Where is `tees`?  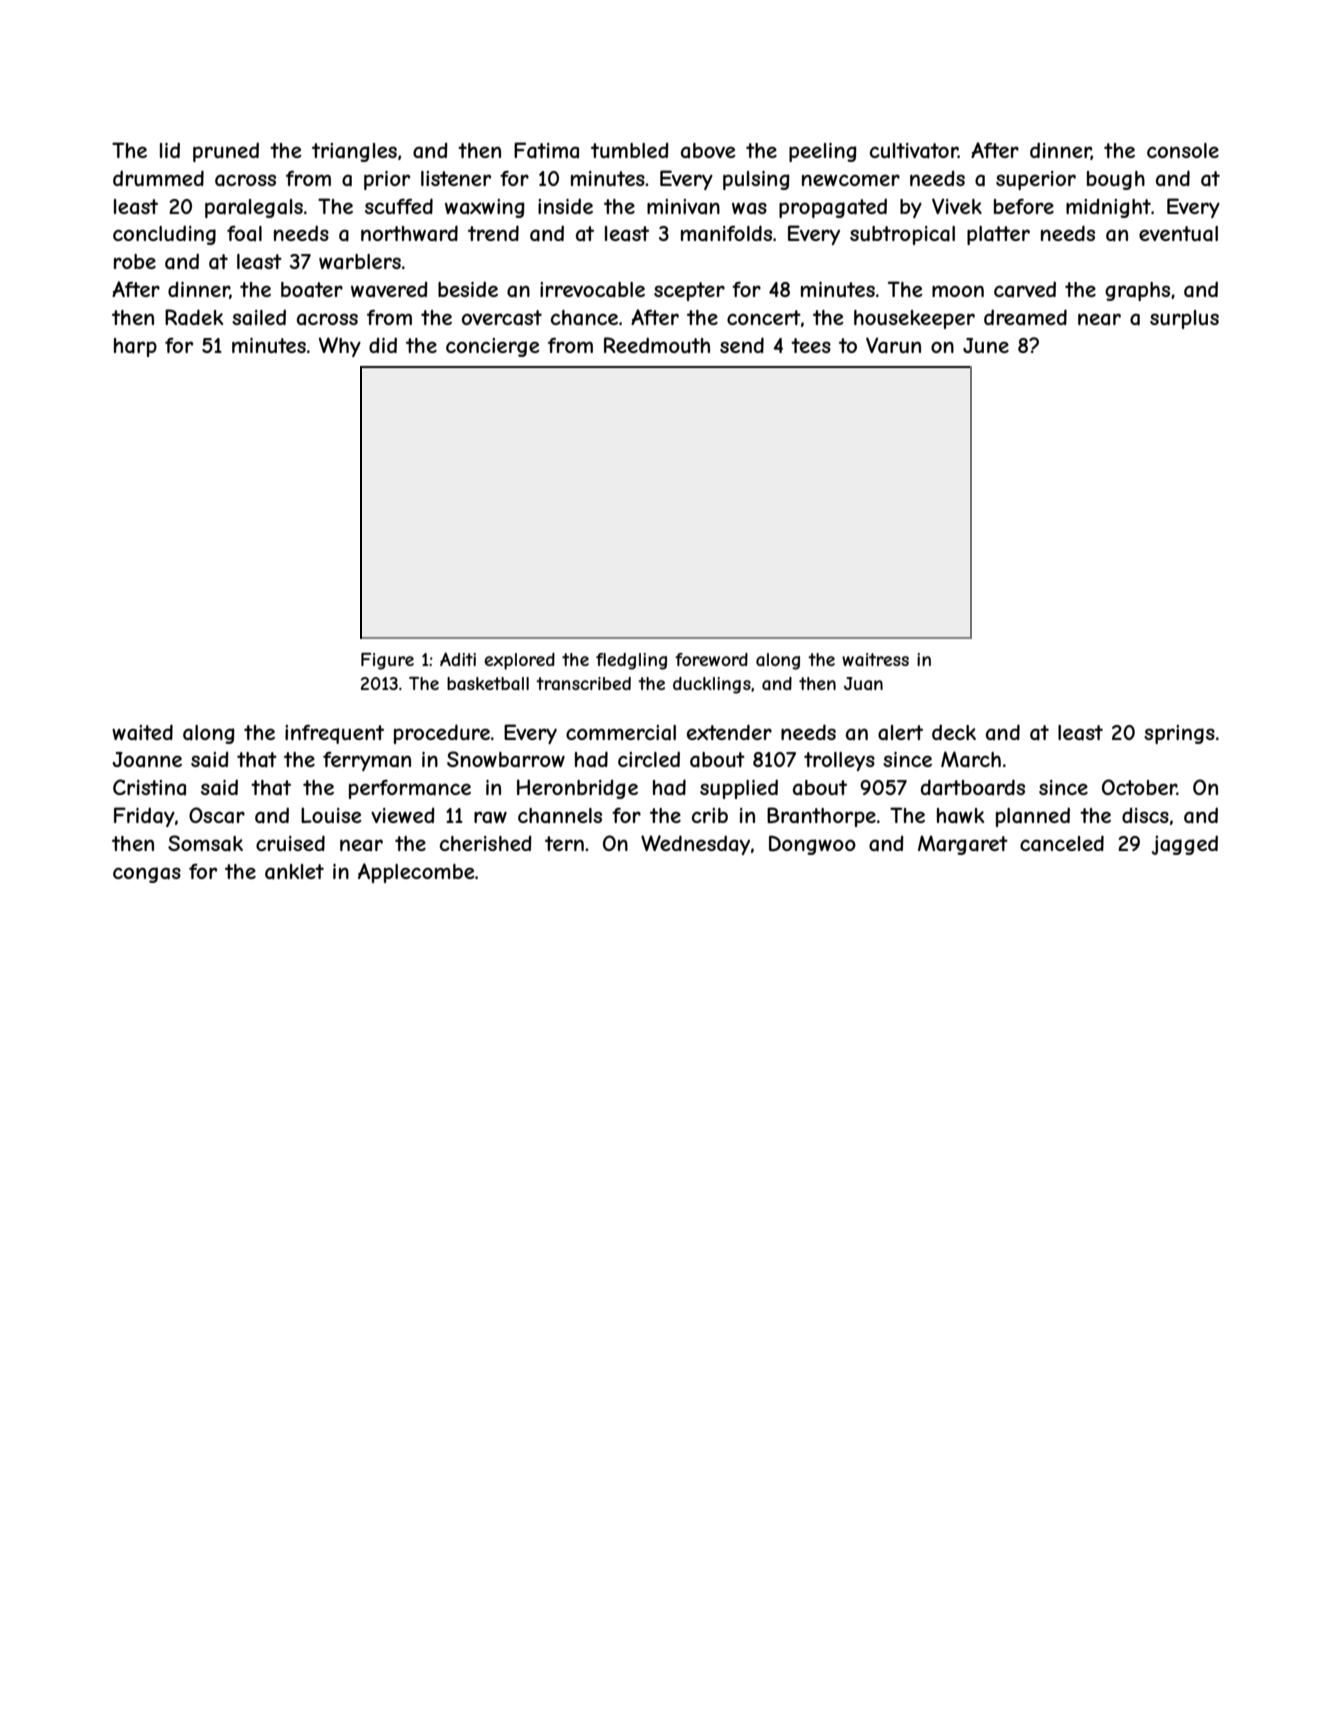
tees is located at coordinates (811, 345).
